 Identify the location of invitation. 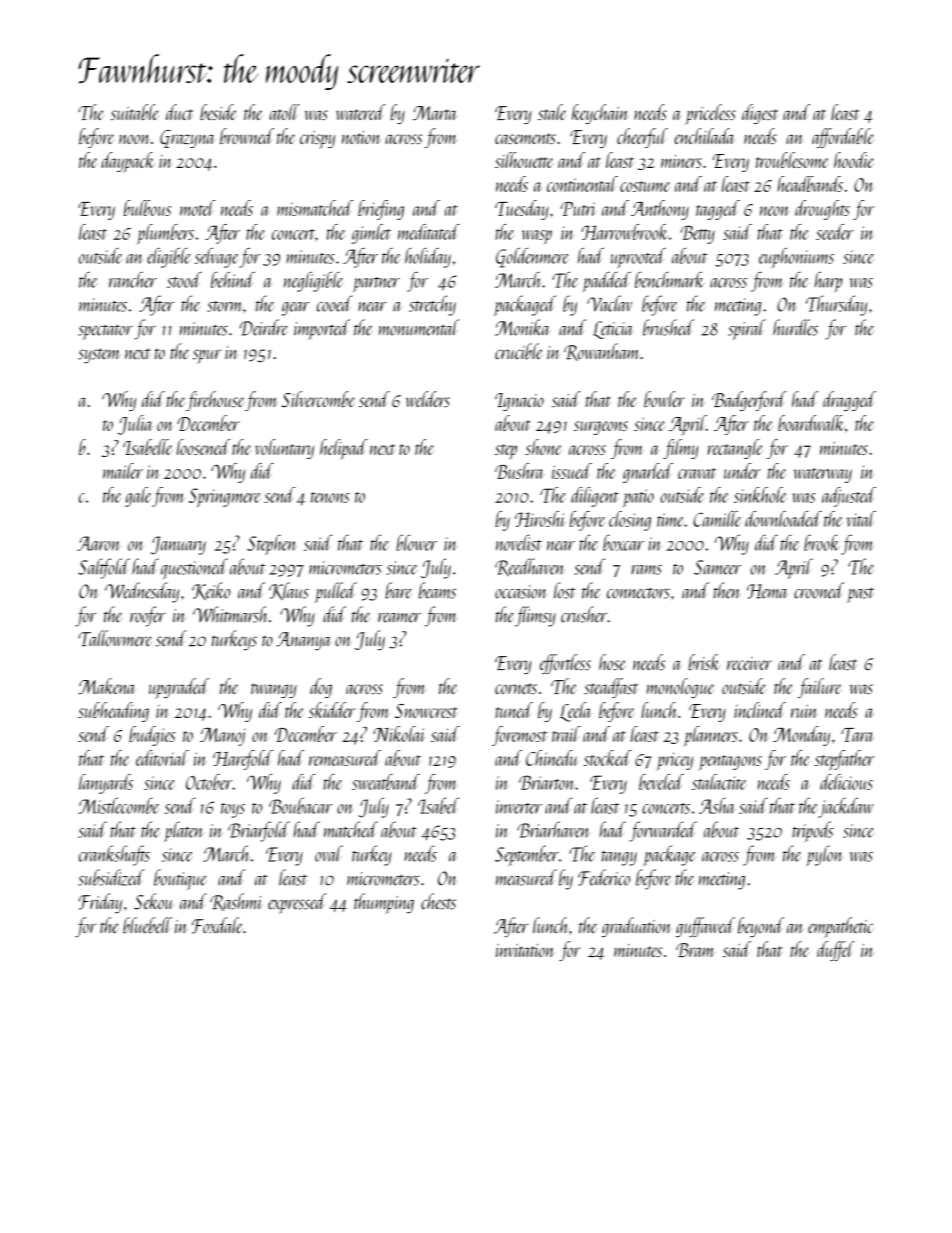
(525, 950).
